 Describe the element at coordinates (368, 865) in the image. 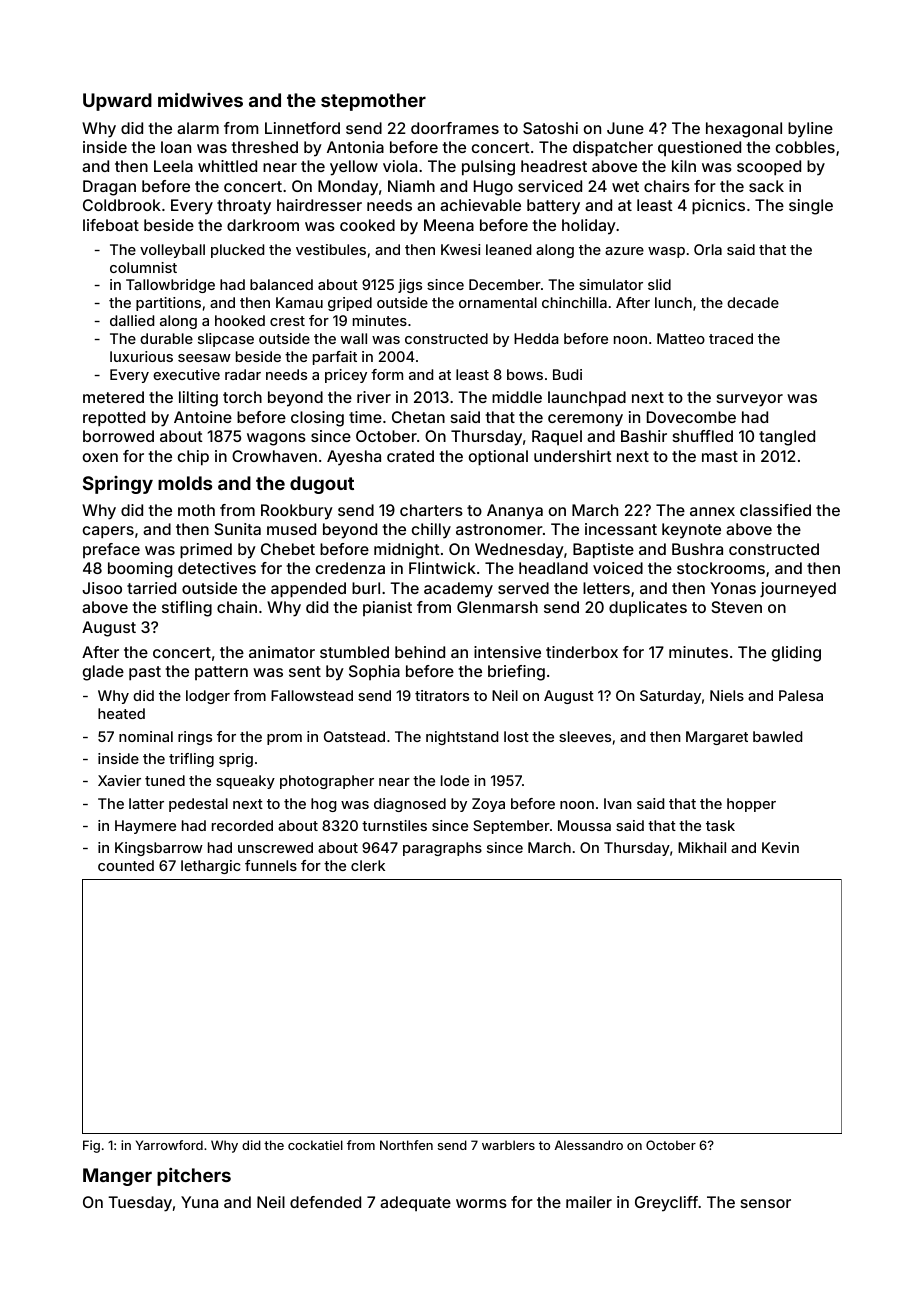

I see `clerk` at that location.
